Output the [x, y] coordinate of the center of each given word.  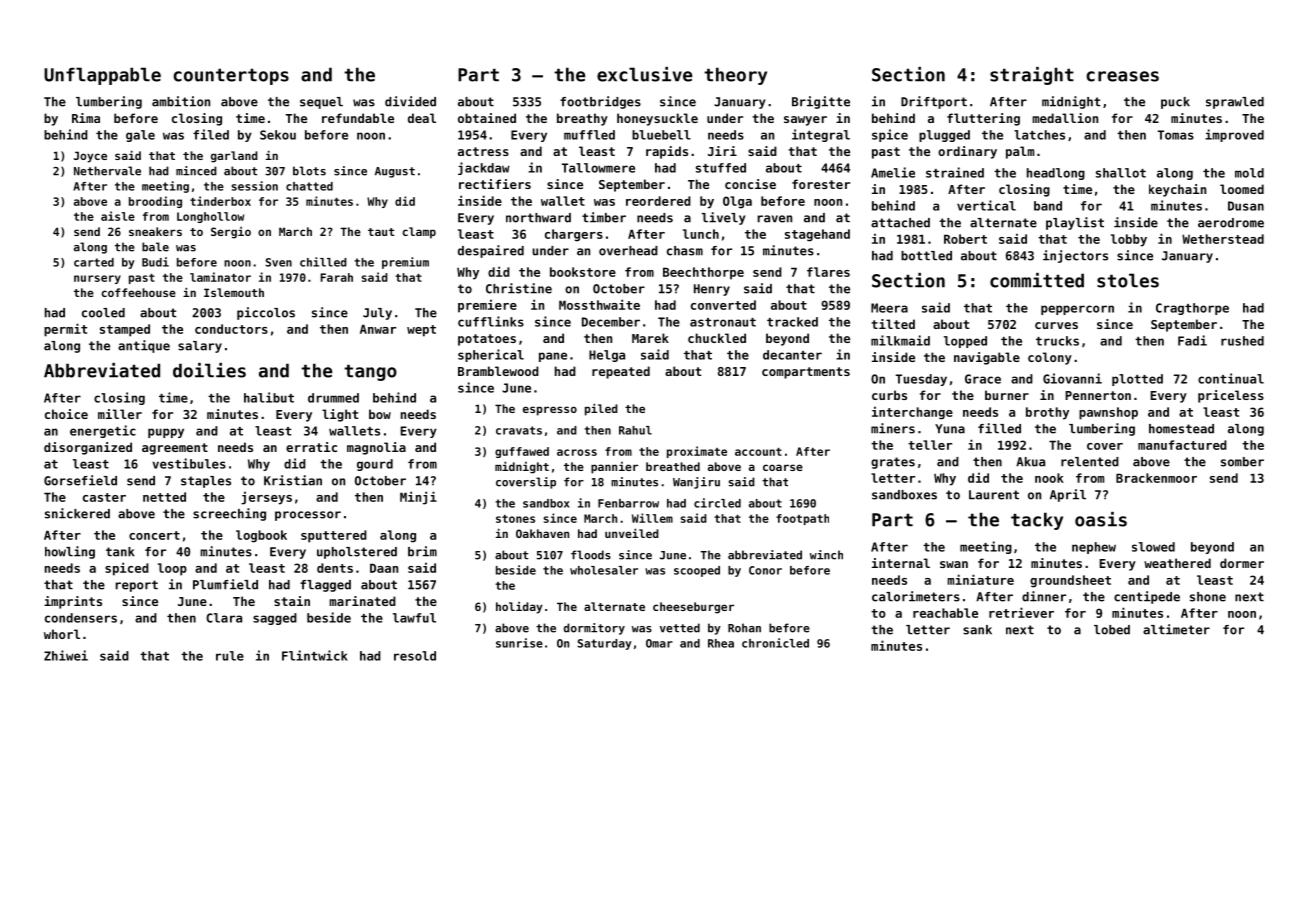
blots [309, 171]
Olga [737, 202]
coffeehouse [138, 292]
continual [1231, 378]
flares [828, 272]
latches [1039, 135]
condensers [81, 618]
